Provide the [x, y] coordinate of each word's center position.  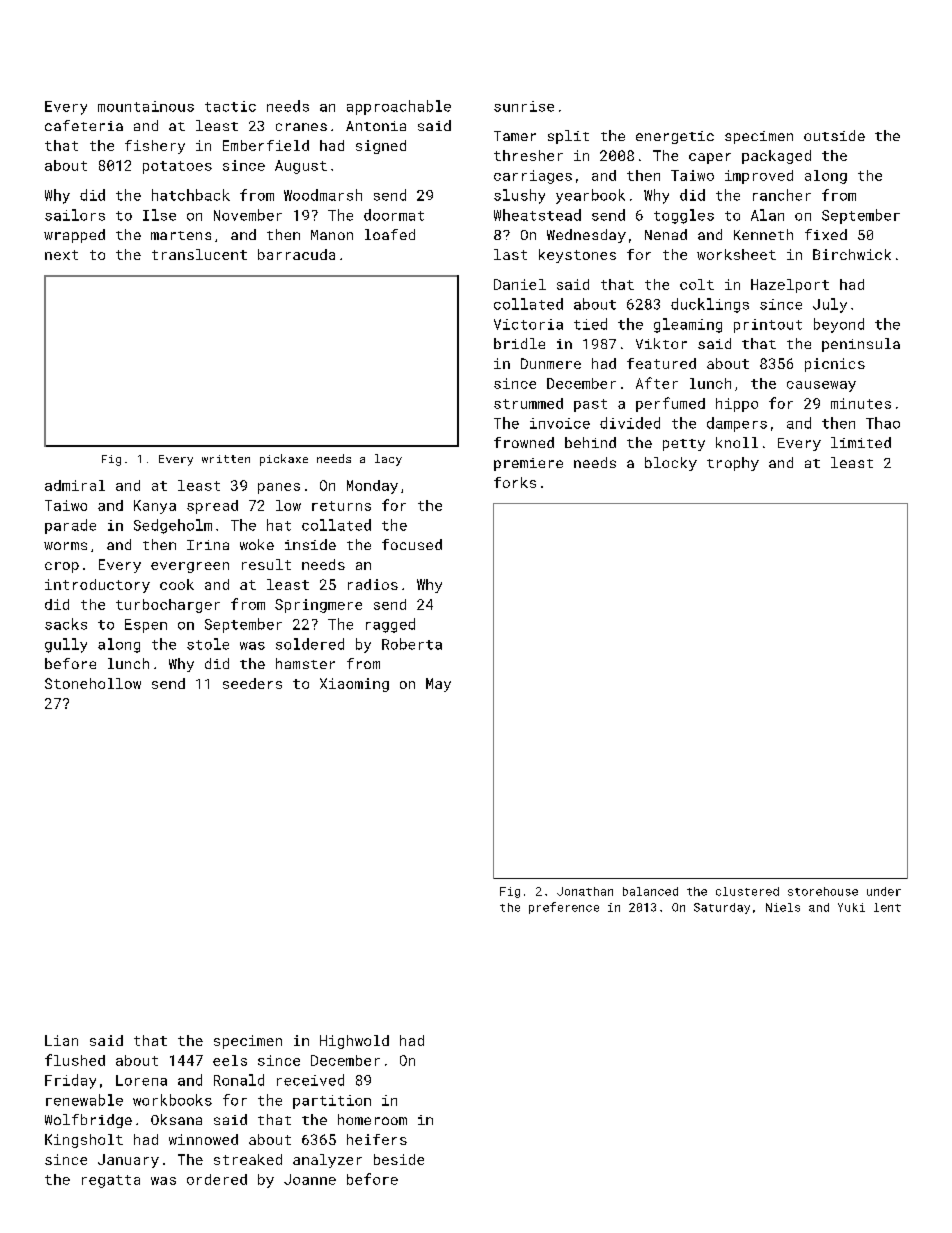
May [438, 685]
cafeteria [84, 125]
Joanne [310, 1179]
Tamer [515, 136]
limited [861, 442]
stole [208, 644]
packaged [776, 157]
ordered [217, 1179]
